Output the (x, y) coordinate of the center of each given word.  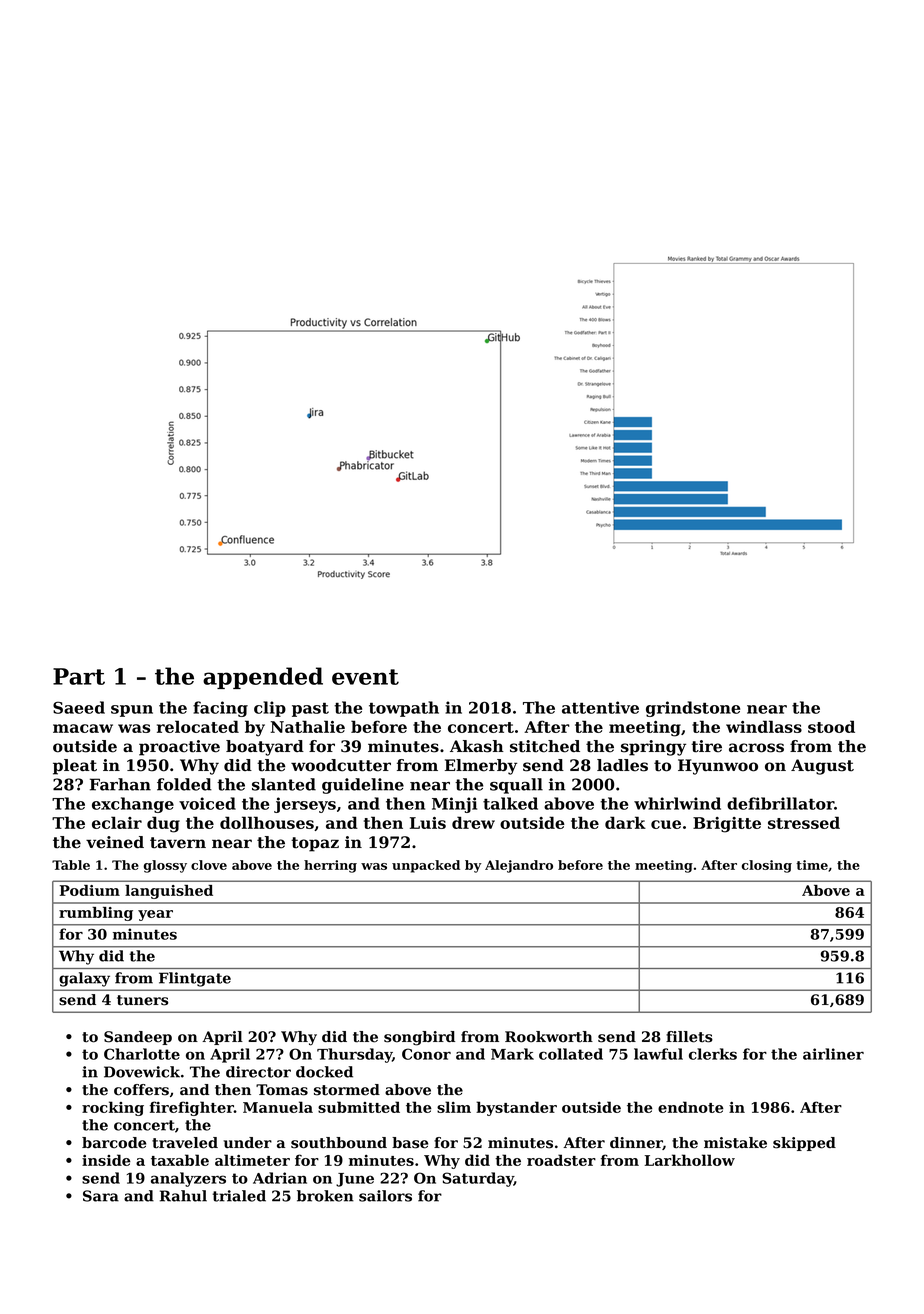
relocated (198, 726)
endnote (691, 1107)
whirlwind (677, 803)
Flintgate (195, 979)
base (410, 1143)
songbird (419, 1038)
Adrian (280, 1178)
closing (767, 866)
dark (625, 822)
